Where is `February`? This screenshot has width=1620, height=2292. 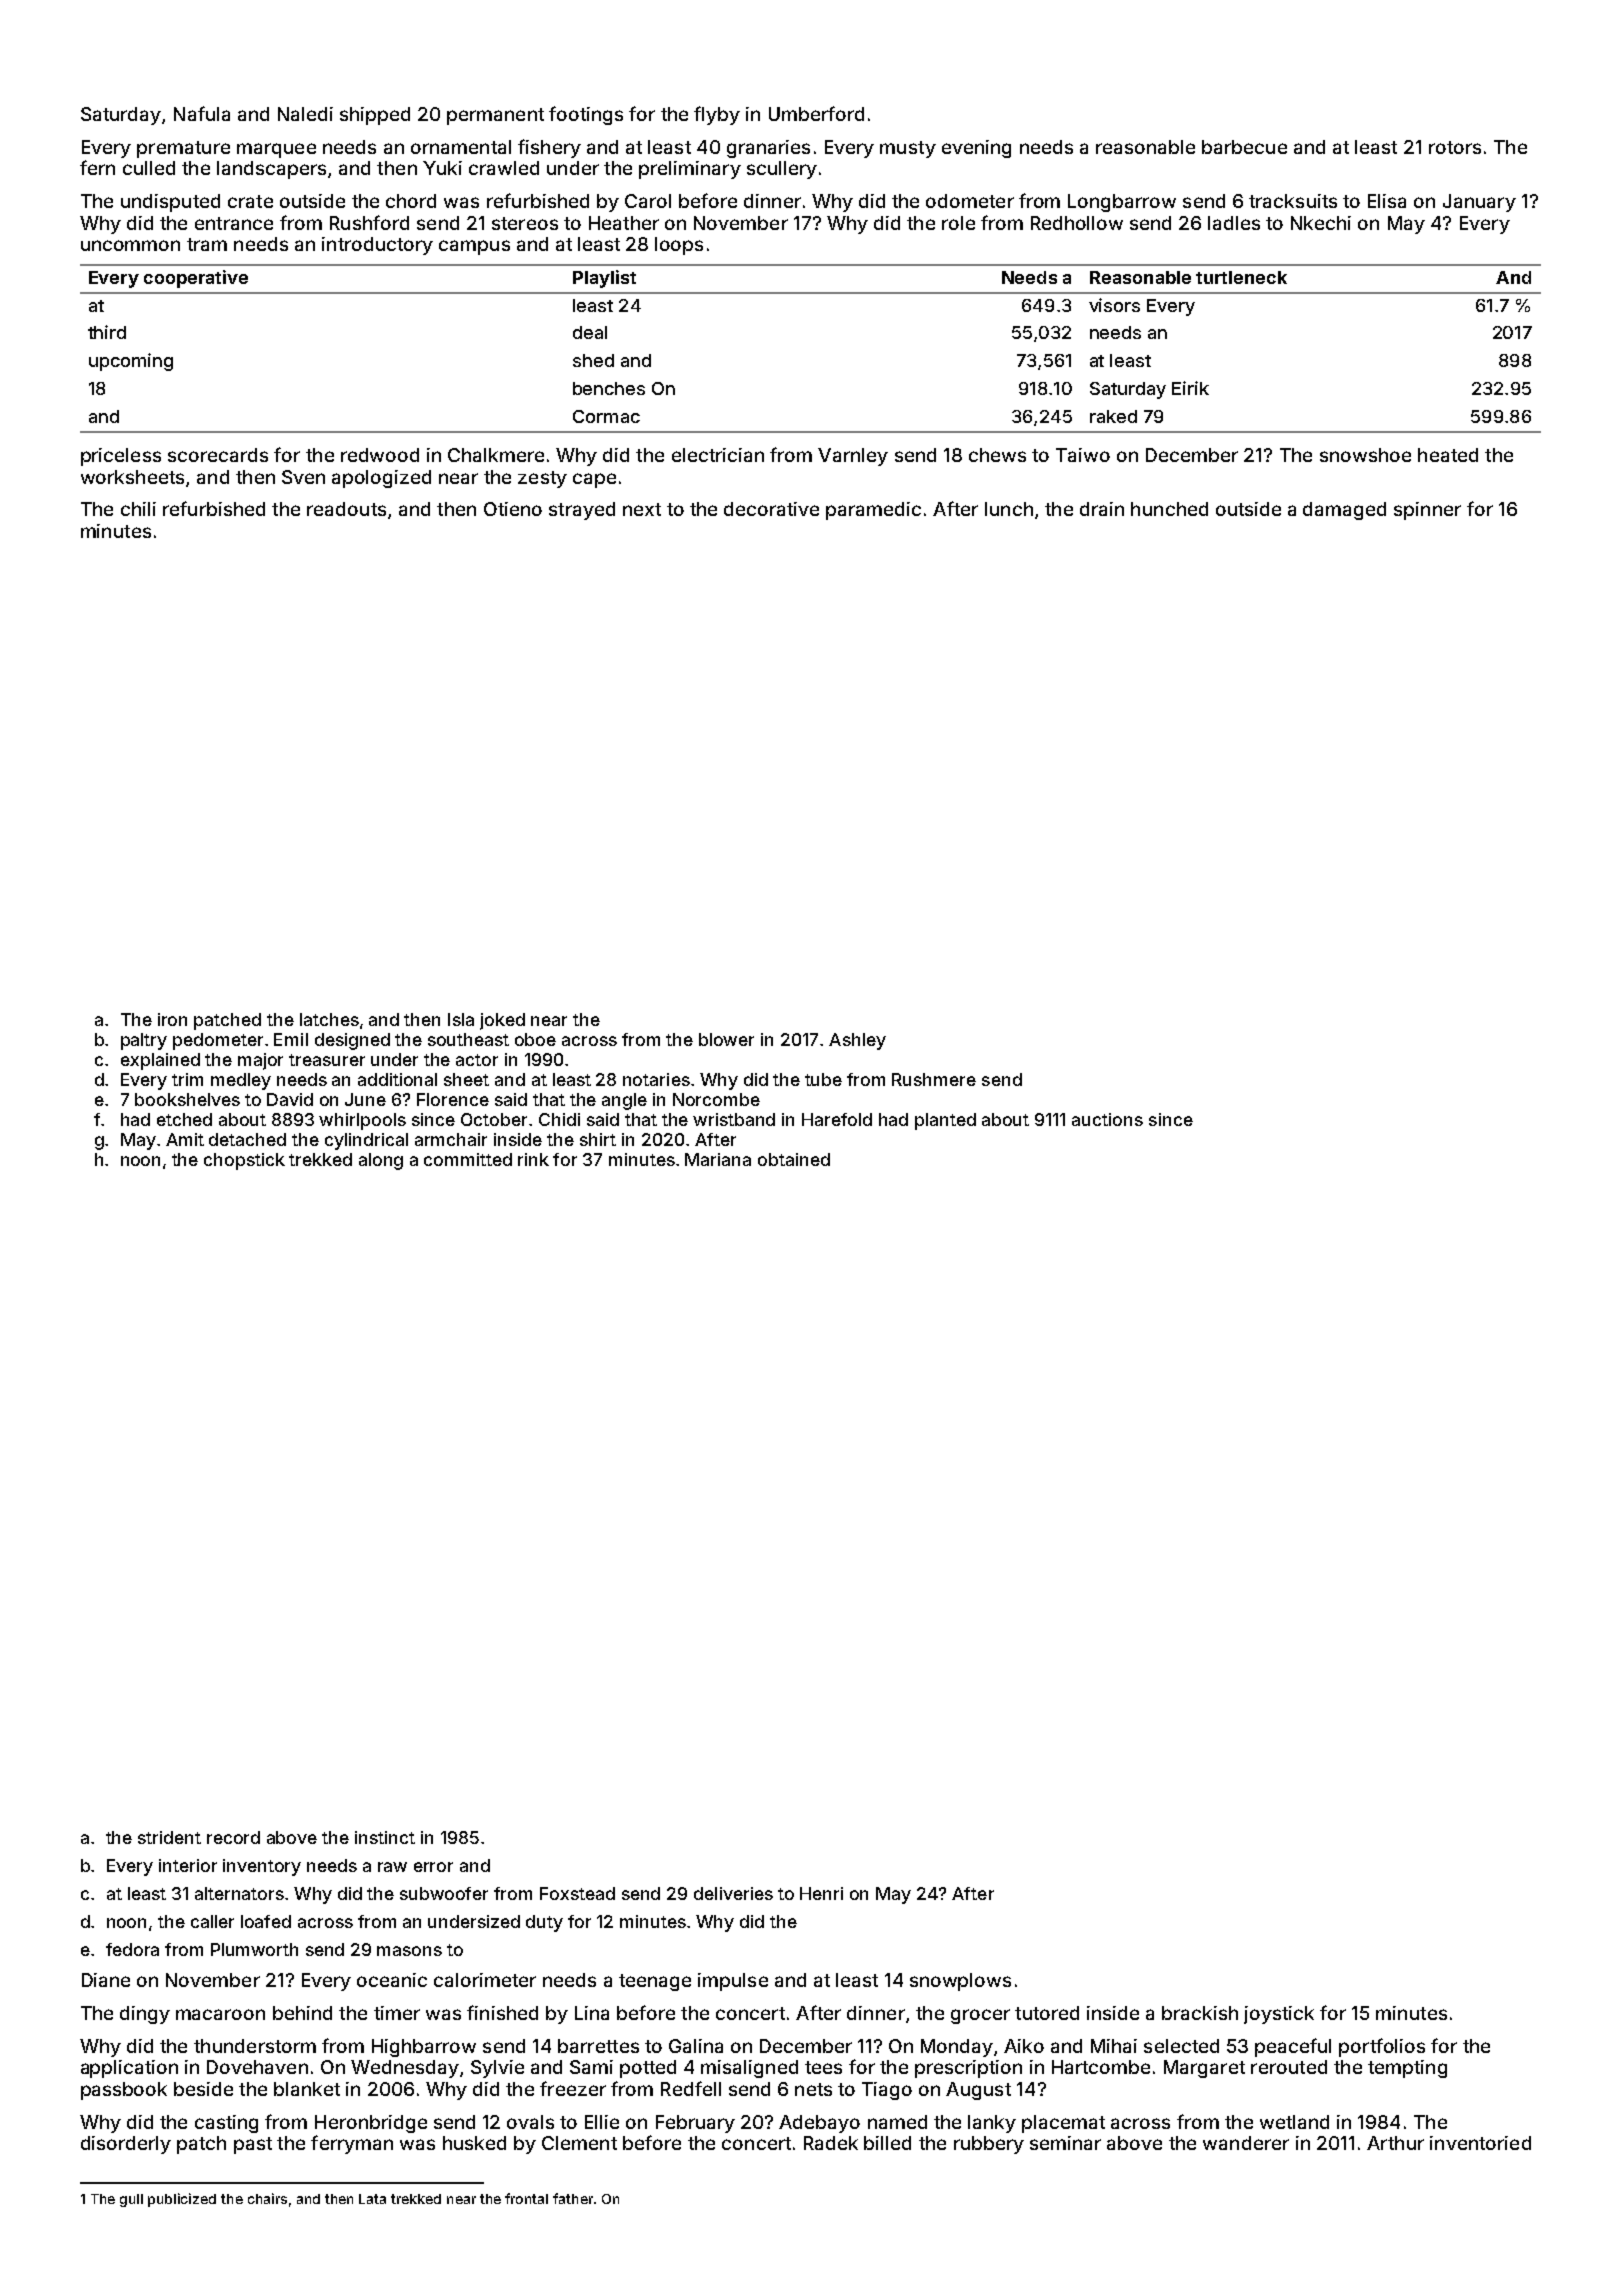 February is located at coordinates (695, 2124).
